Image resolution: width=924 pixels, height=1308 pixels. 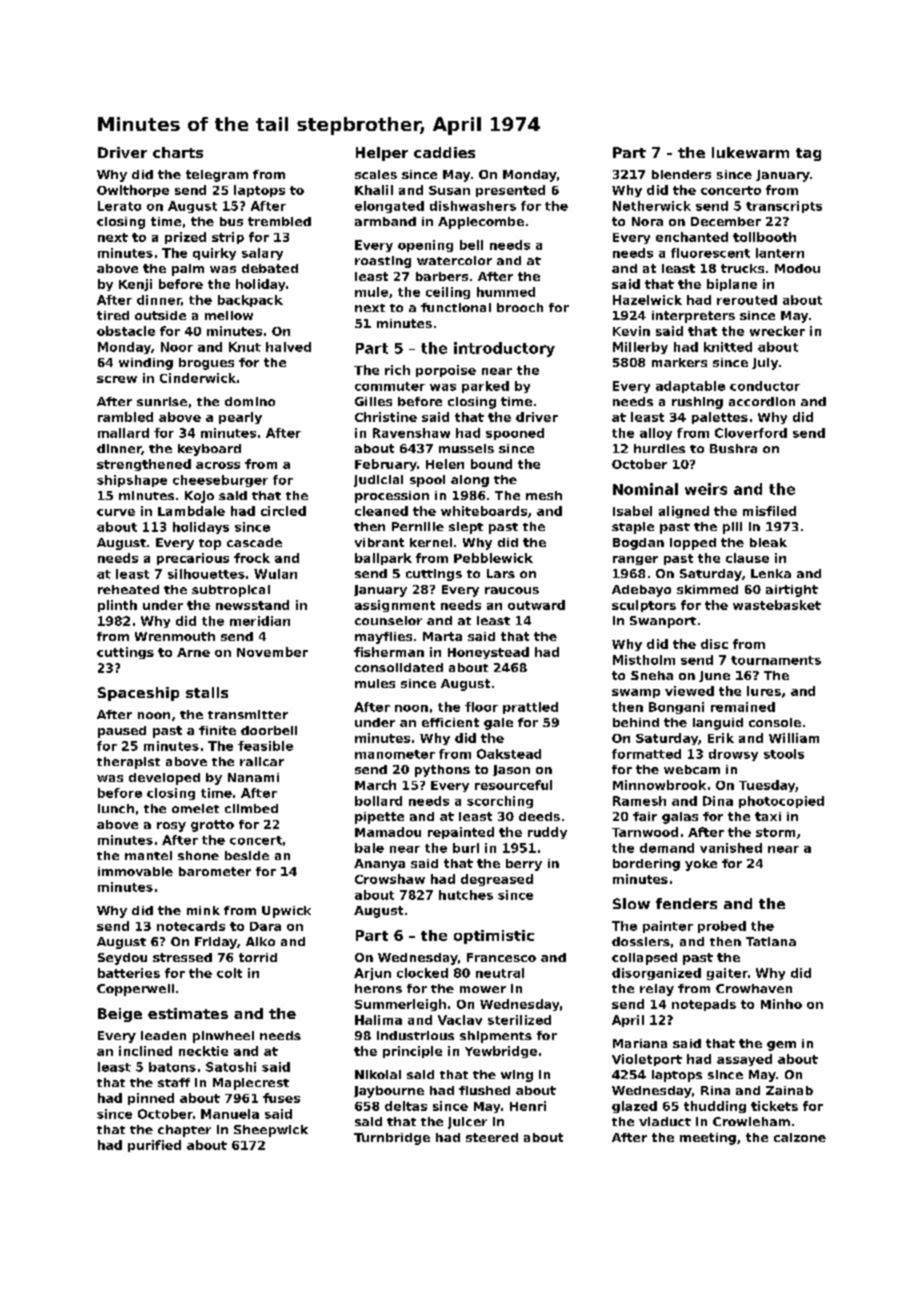 I want to click on pinned, so click(x=151, y=1099).
